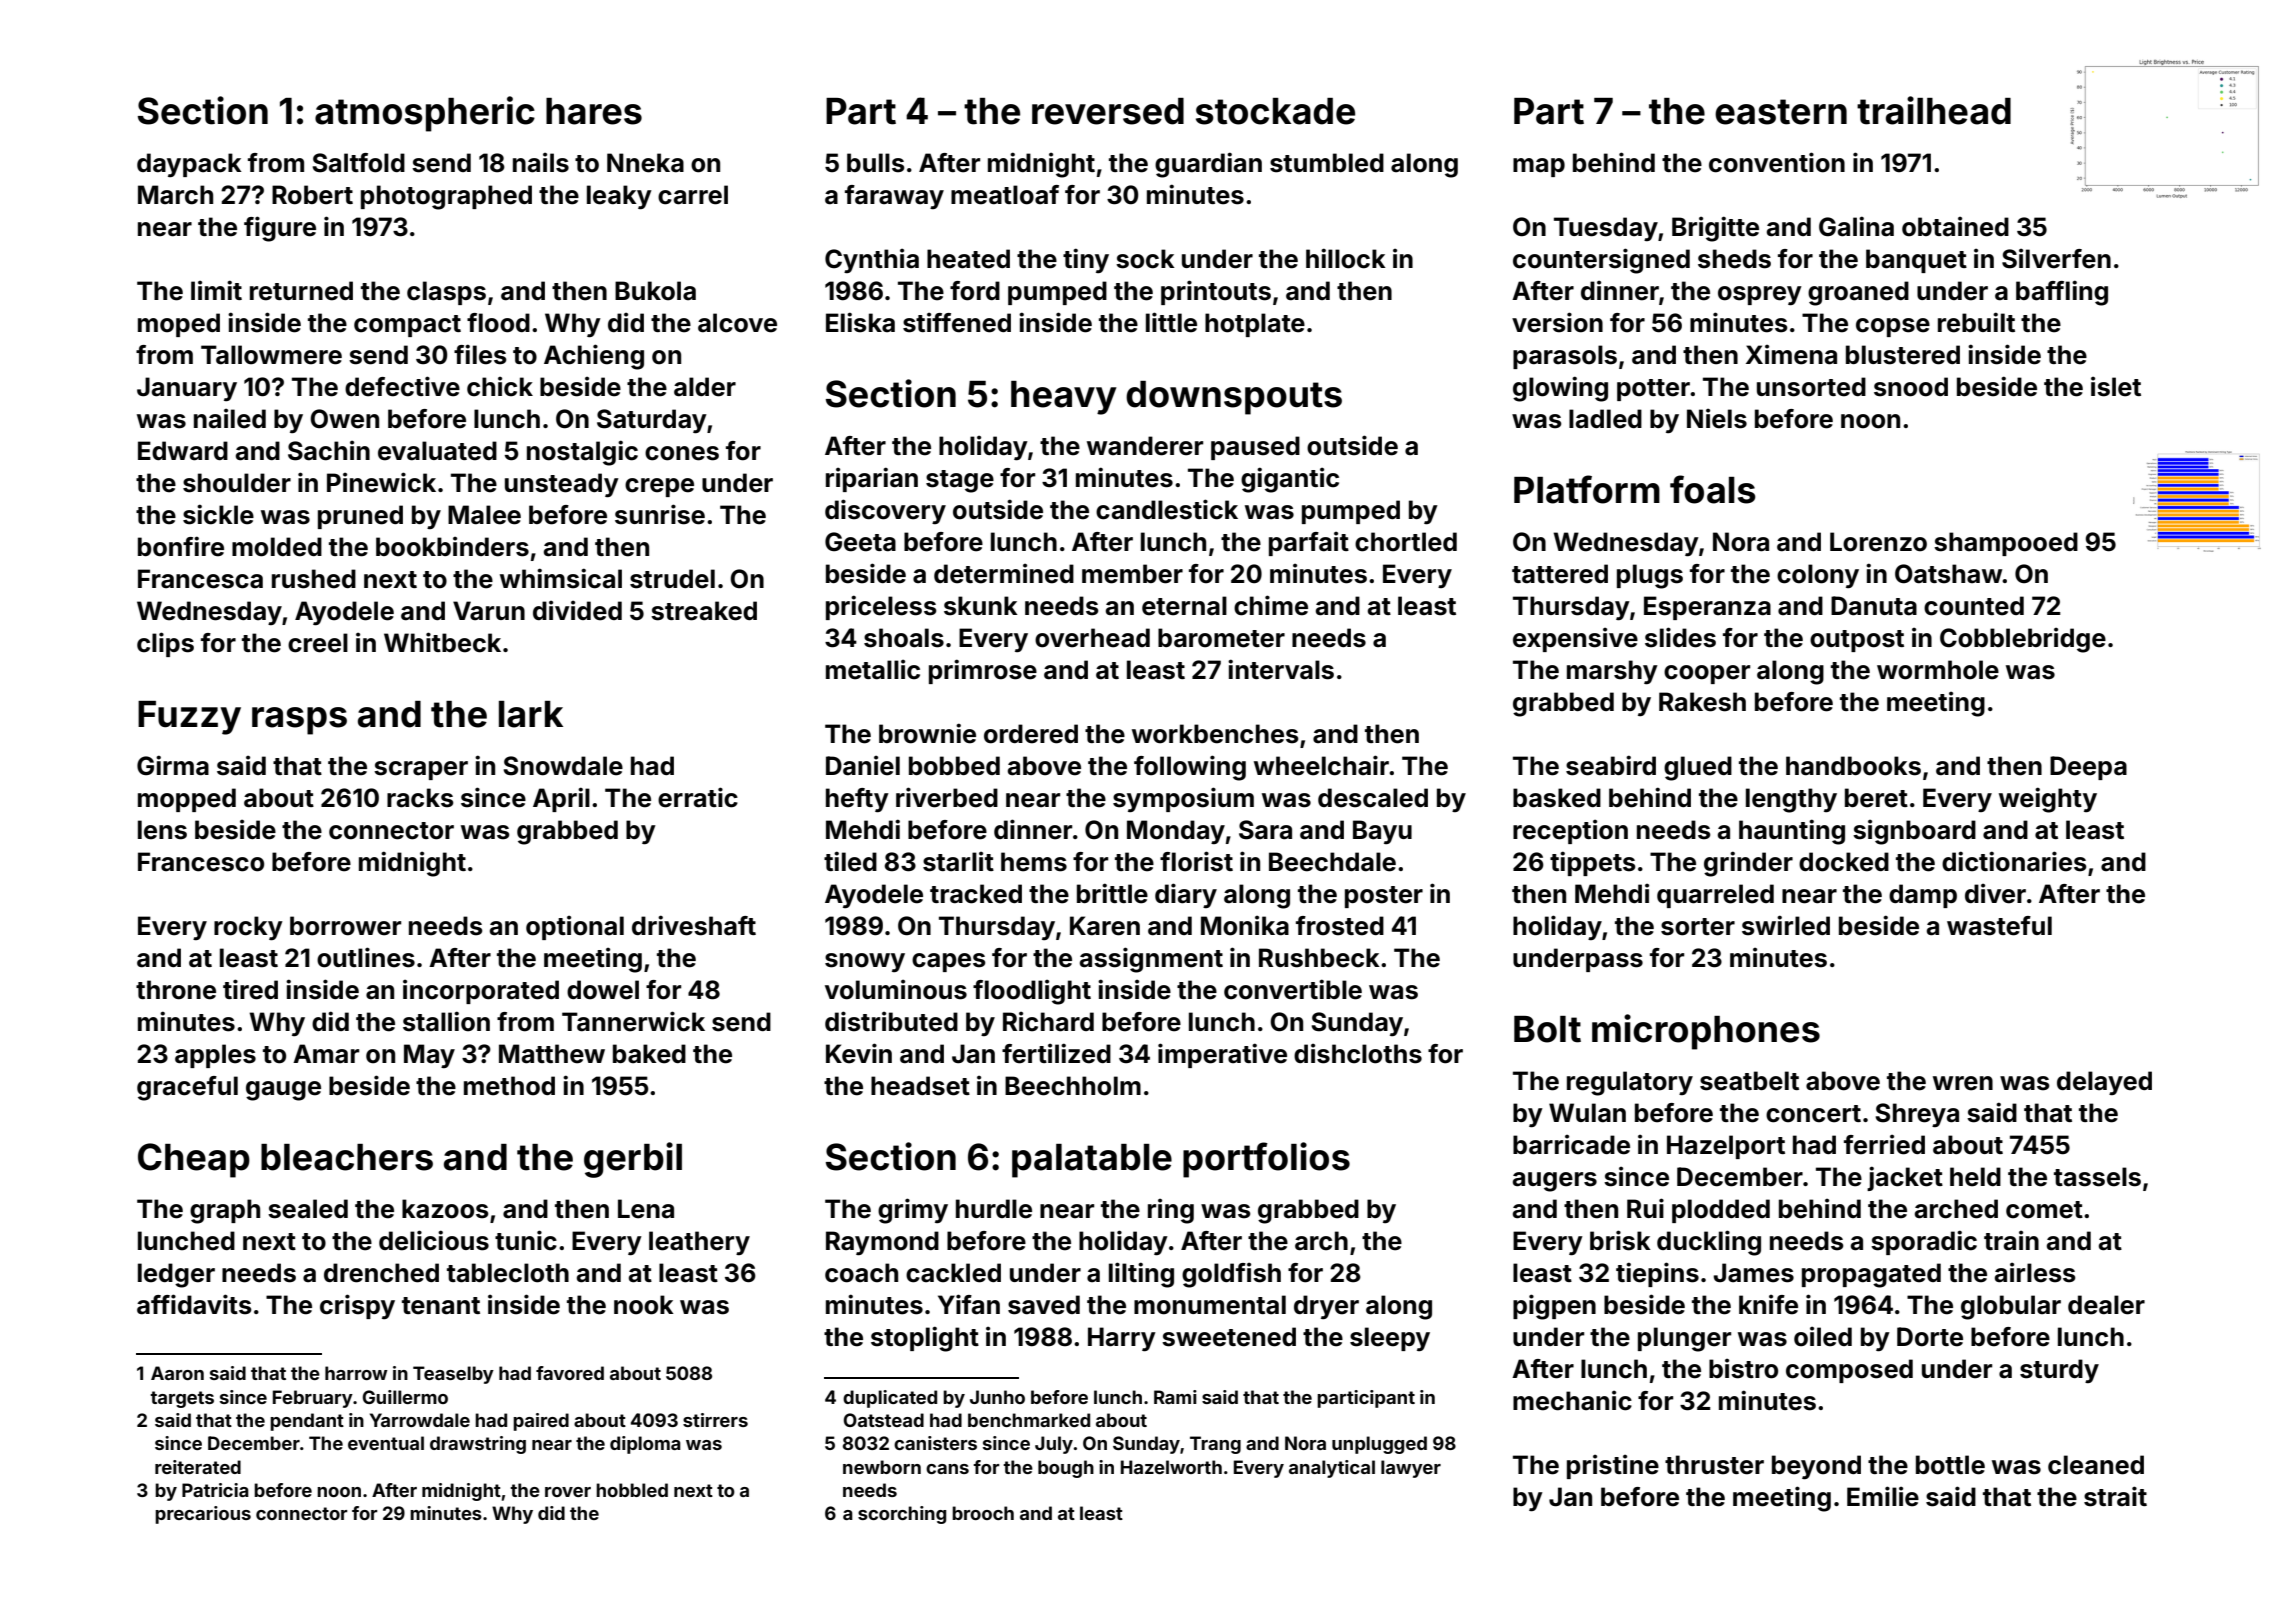 This screenshot has width=2292, height=1620. What do you see at coordinates (187, 800) in the screenshot?
I see `mopped` at bounding box center [187, 800].
